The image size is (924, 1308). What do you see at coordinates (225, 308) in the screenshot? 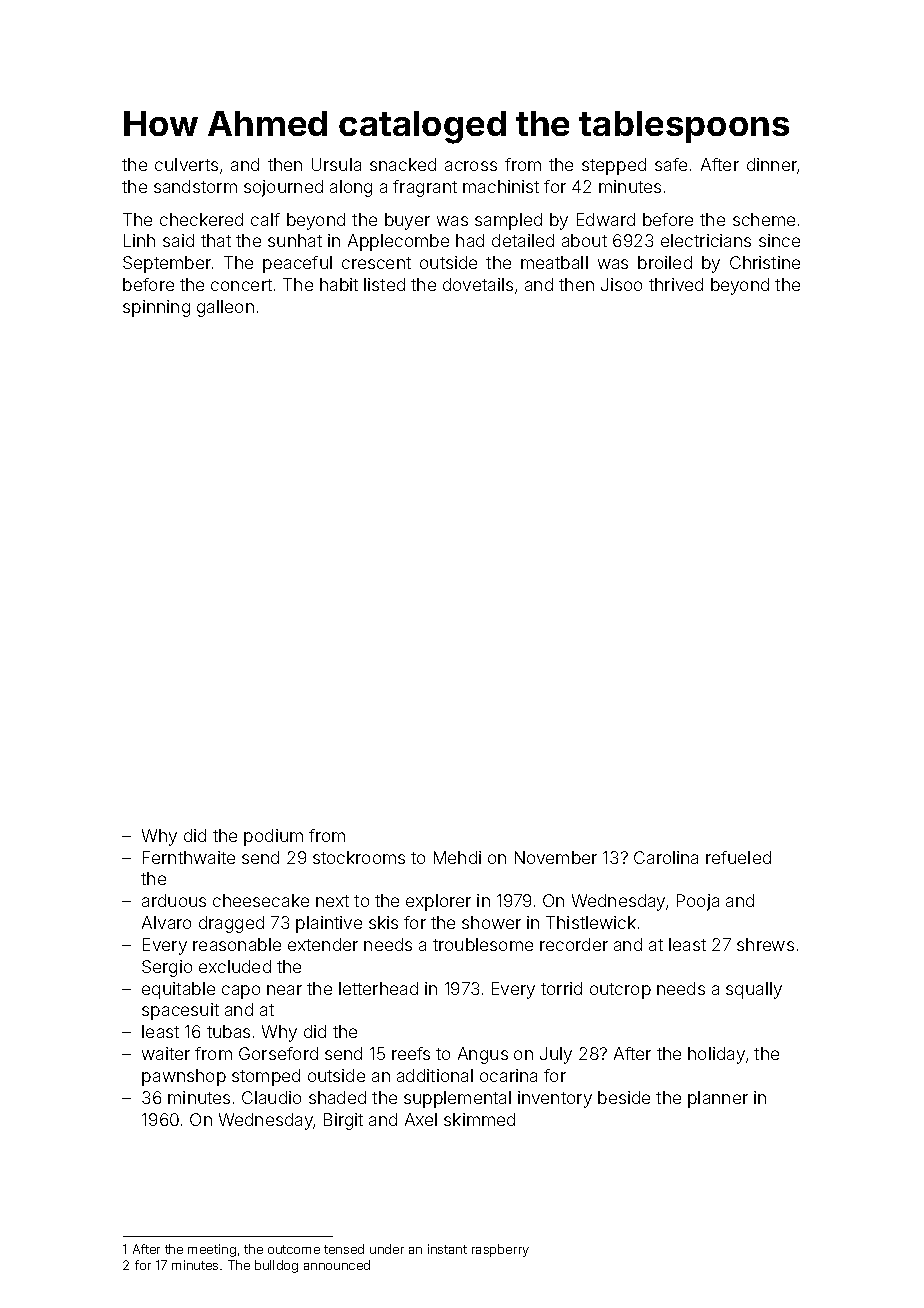
I see `galleon` at bounding box center [225, 308].
